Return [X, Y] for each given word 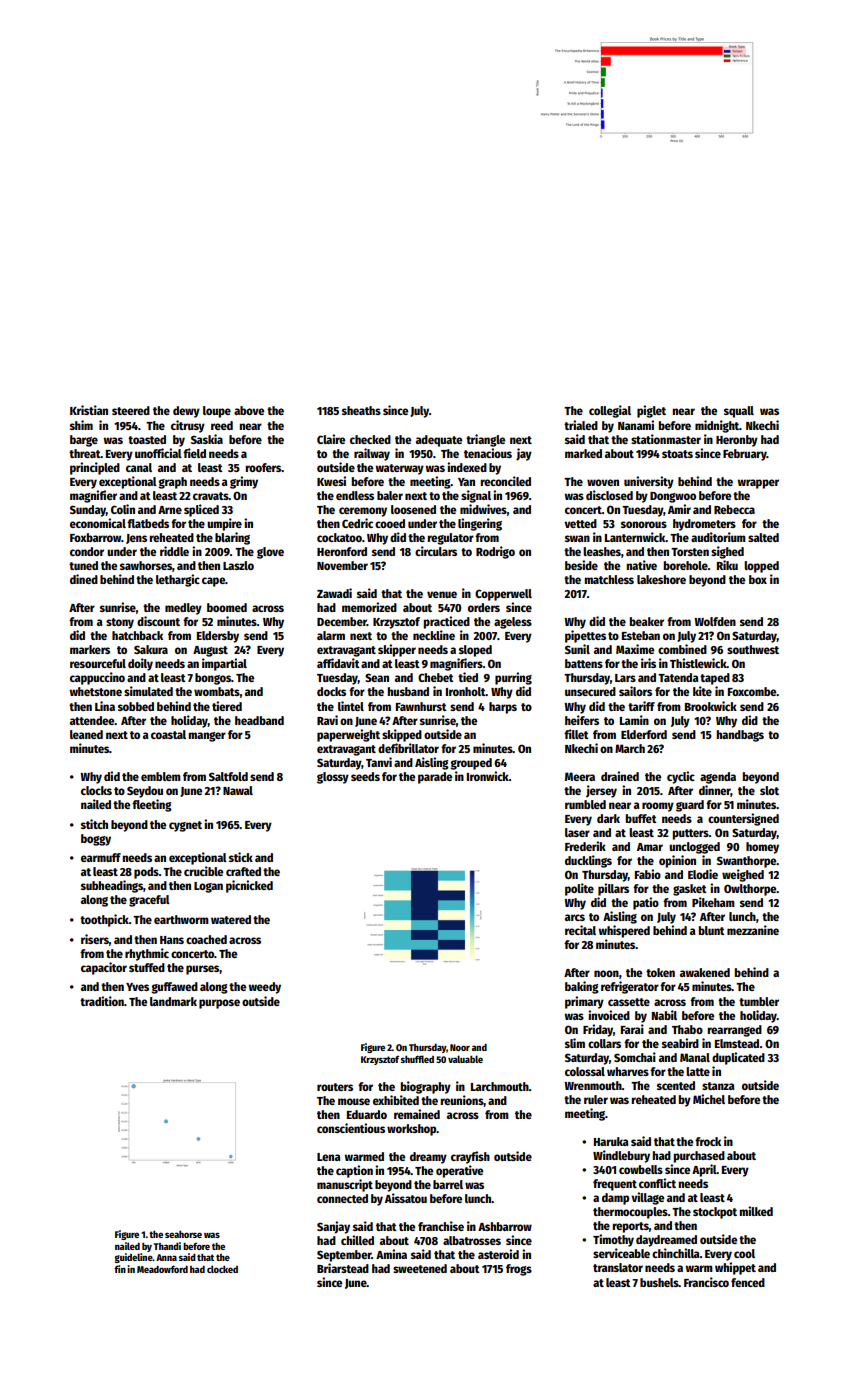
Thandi [167, 1246]
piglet [651, 411]
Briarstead [343, 1268]
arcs [575, 917]
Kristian [89, 410]
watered [231, 919]
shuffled [417, 1059]
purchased [699, 1157]
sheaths [361, 410]
